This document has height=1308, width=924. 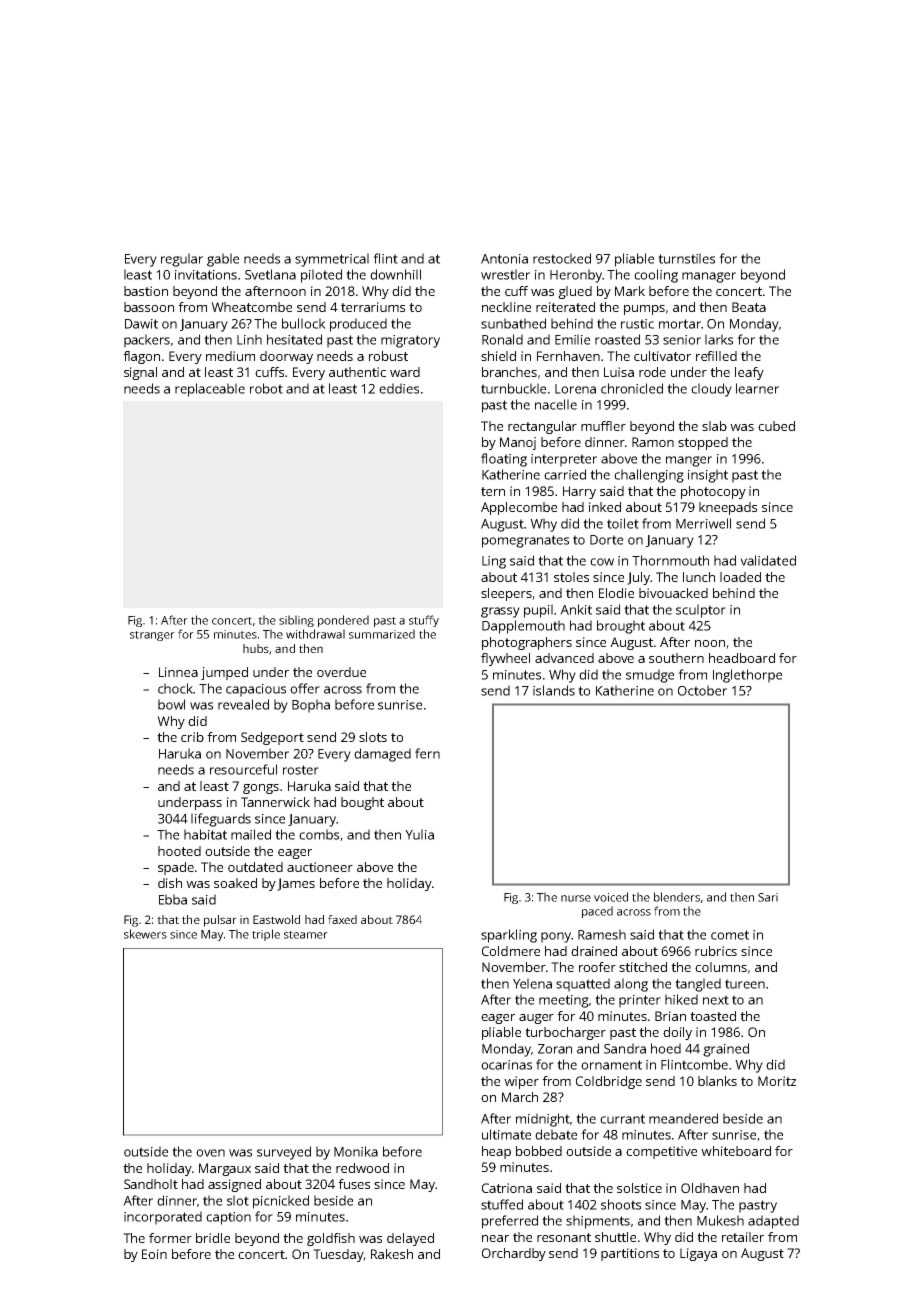 I want to click on withdrawal, so click(x=315, y=634).
